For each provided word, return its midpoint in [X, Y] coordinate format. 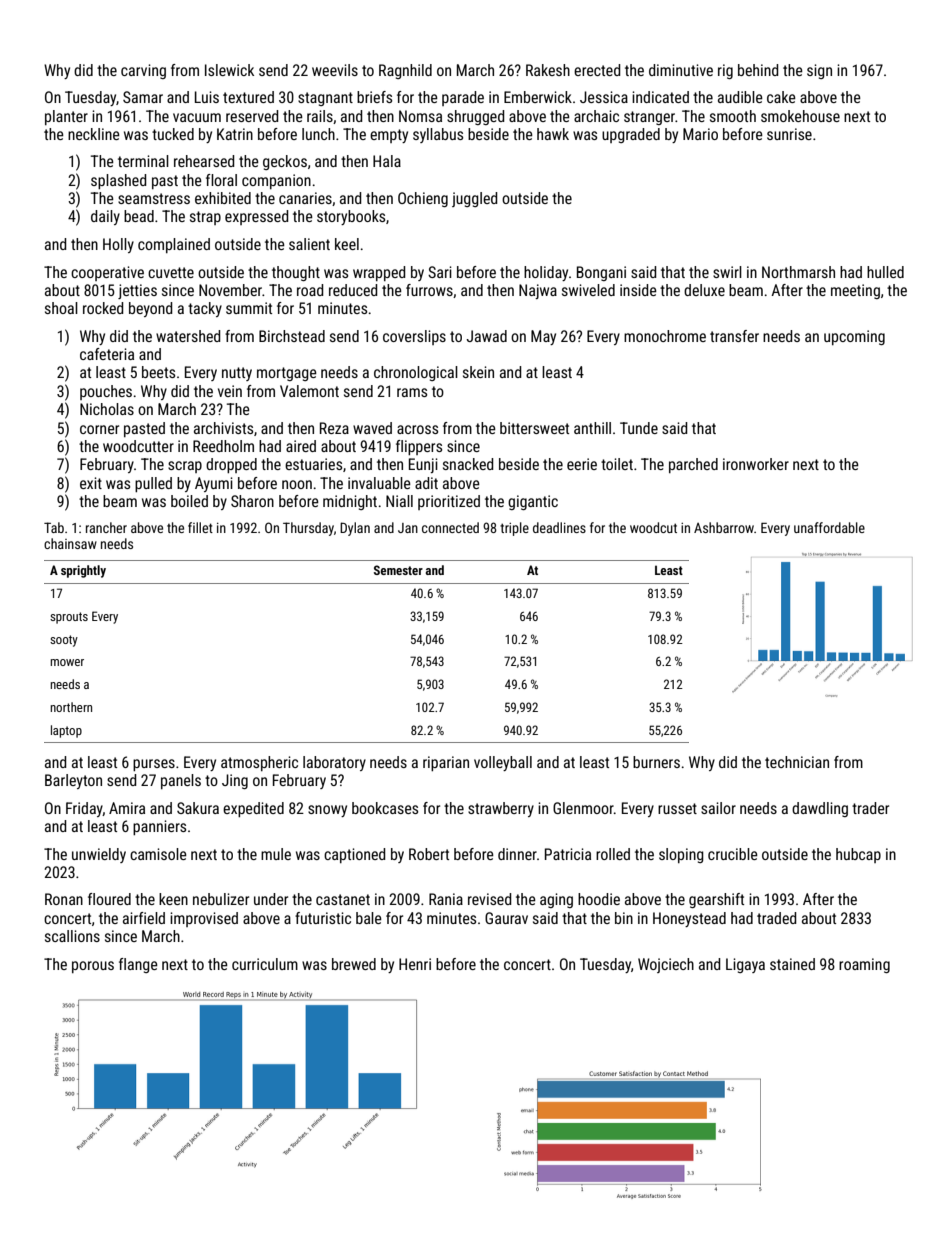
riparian [446, 763]
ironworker [756, 464]
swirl [727, 272]
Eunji [423, 465]
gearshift [716, 900]
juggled [474, 199]
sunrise [789, 134]
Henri [415, 964]
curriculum [265, 964]
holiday [546, 273]
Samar [143, 97]
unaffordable [829, 527]
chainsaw [70, 543]
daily [105, 217]
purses [154, 765]
